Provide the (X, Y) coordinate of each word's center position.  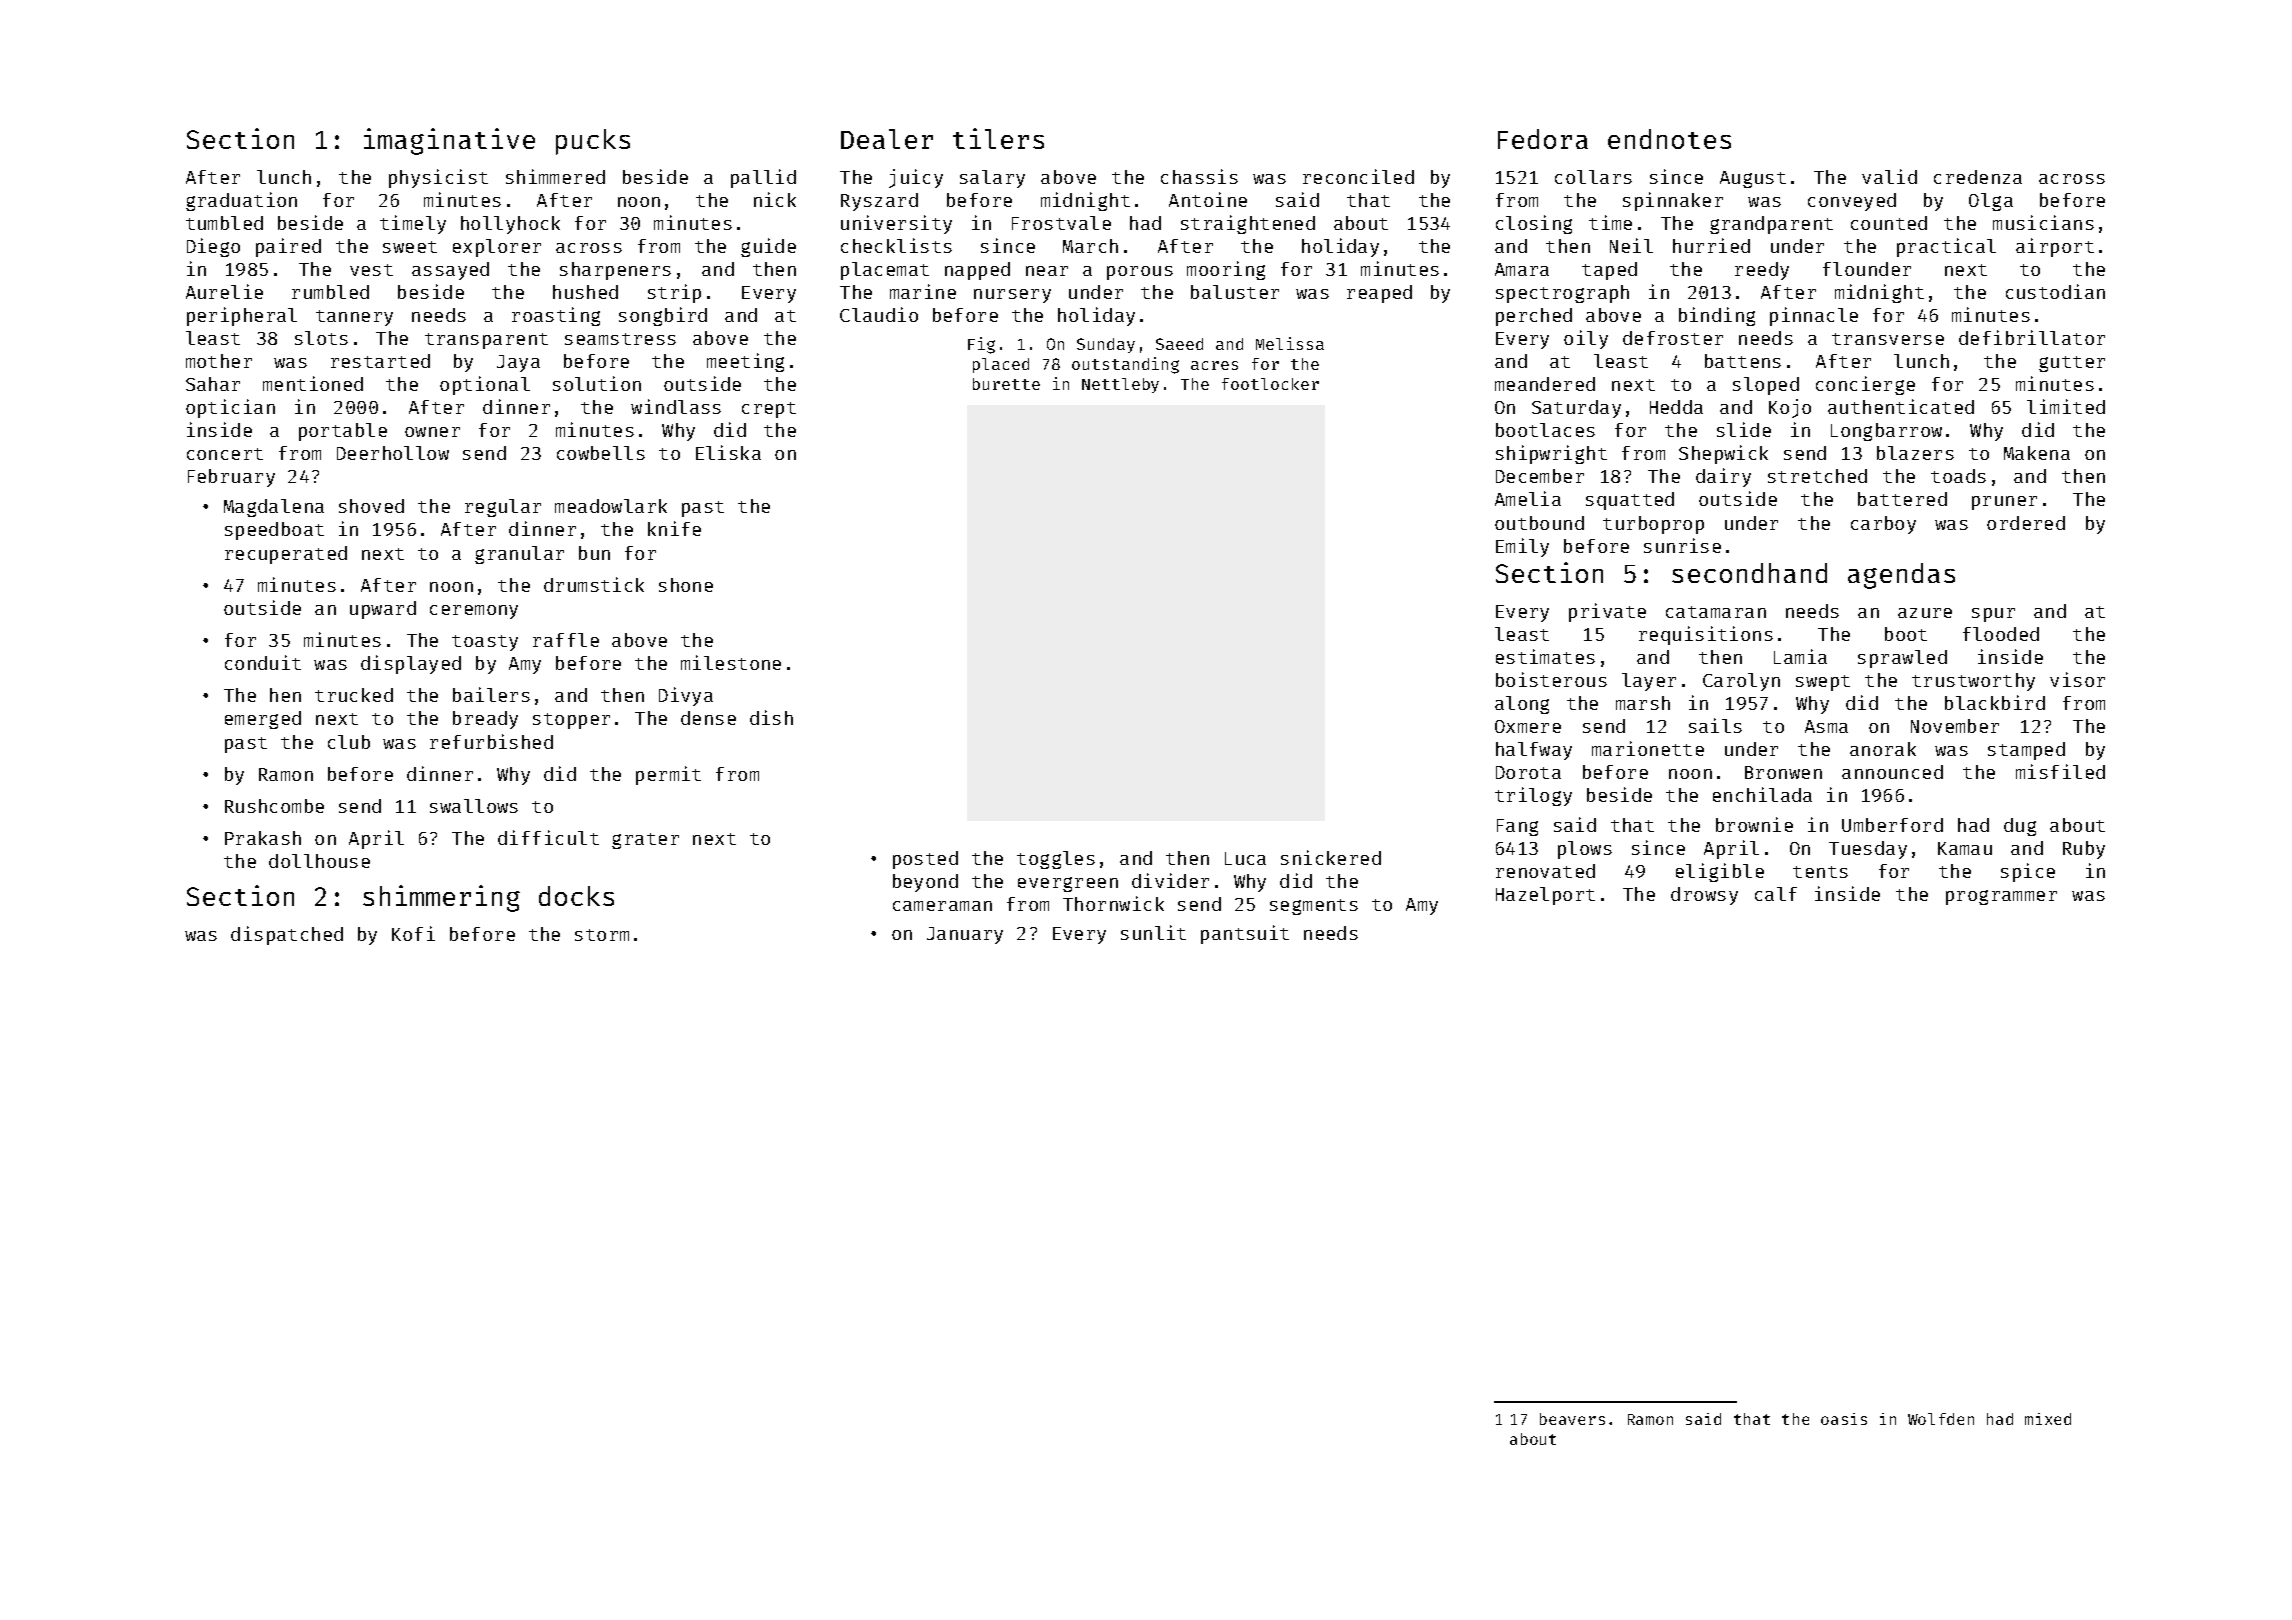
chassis (1199, 176)
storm (602, 935)
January (965, 935)
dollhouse (319, 861)
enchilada (1762, 794)
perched (1534, 317)
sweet (410, 247)
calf (1776, 894)
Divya (686, 696)
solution (597, 383)
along (1522, 705)
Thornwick (1113, 903)
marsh (1643, 703)
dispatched (287, 935)
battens (1743, 361)
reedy (1762, 271)
